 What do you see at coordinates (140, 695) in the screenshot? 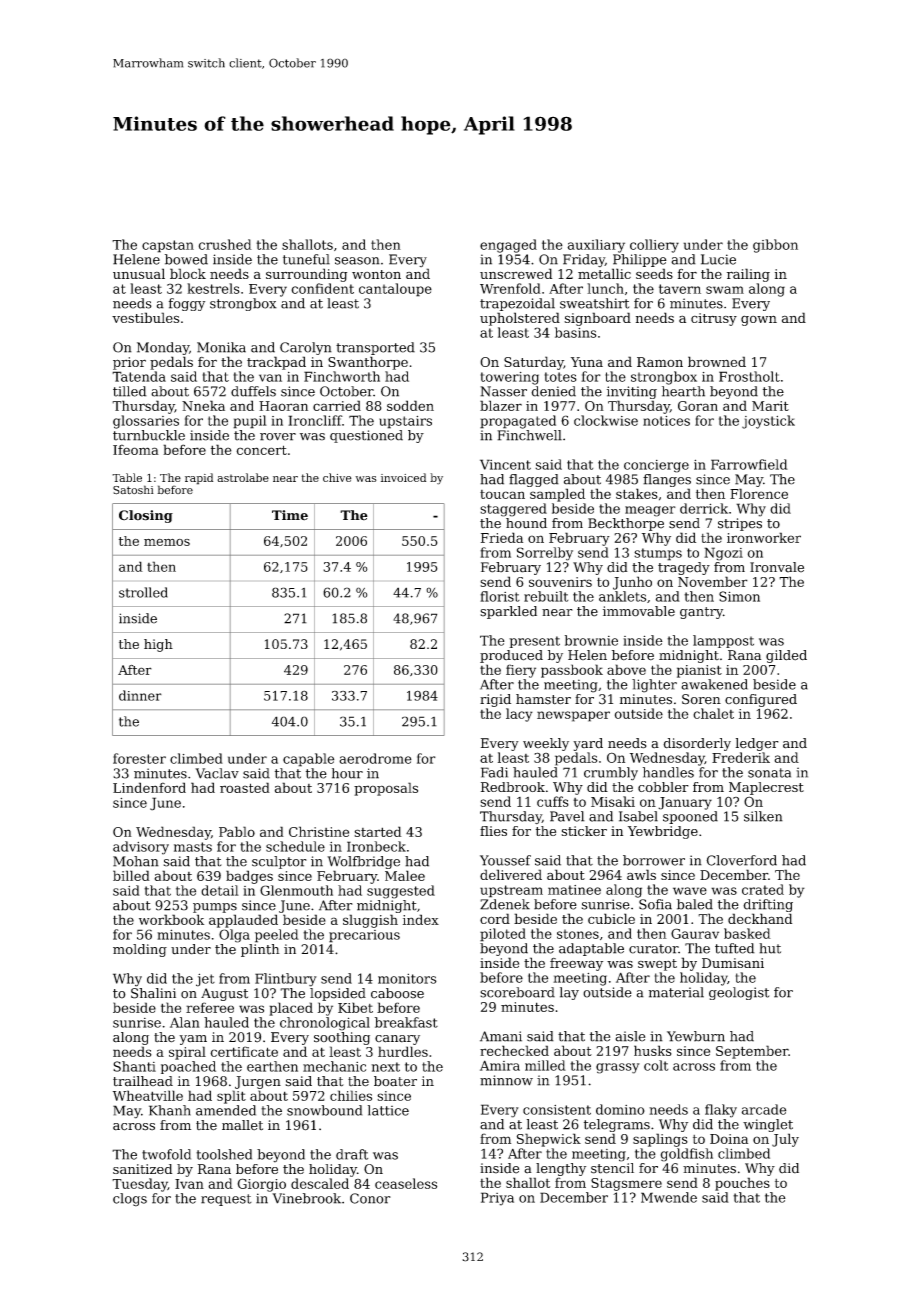
I see `dinner` at bounding box center [140, 695].
